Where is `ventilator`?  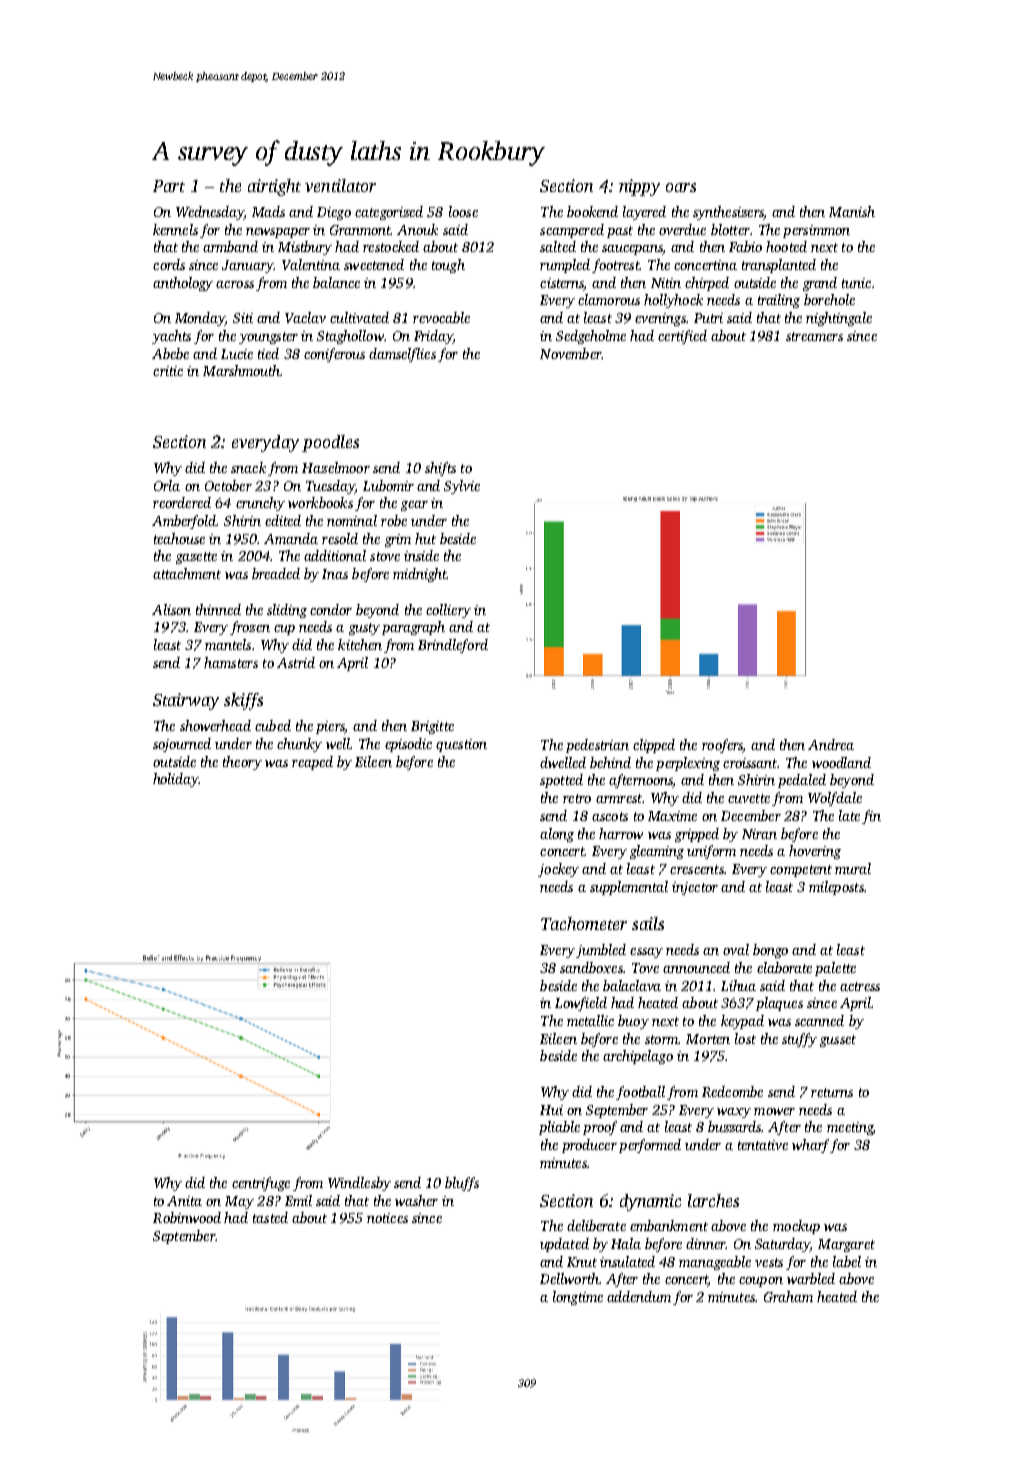
ventilator is located at coordinates (340, 185).
